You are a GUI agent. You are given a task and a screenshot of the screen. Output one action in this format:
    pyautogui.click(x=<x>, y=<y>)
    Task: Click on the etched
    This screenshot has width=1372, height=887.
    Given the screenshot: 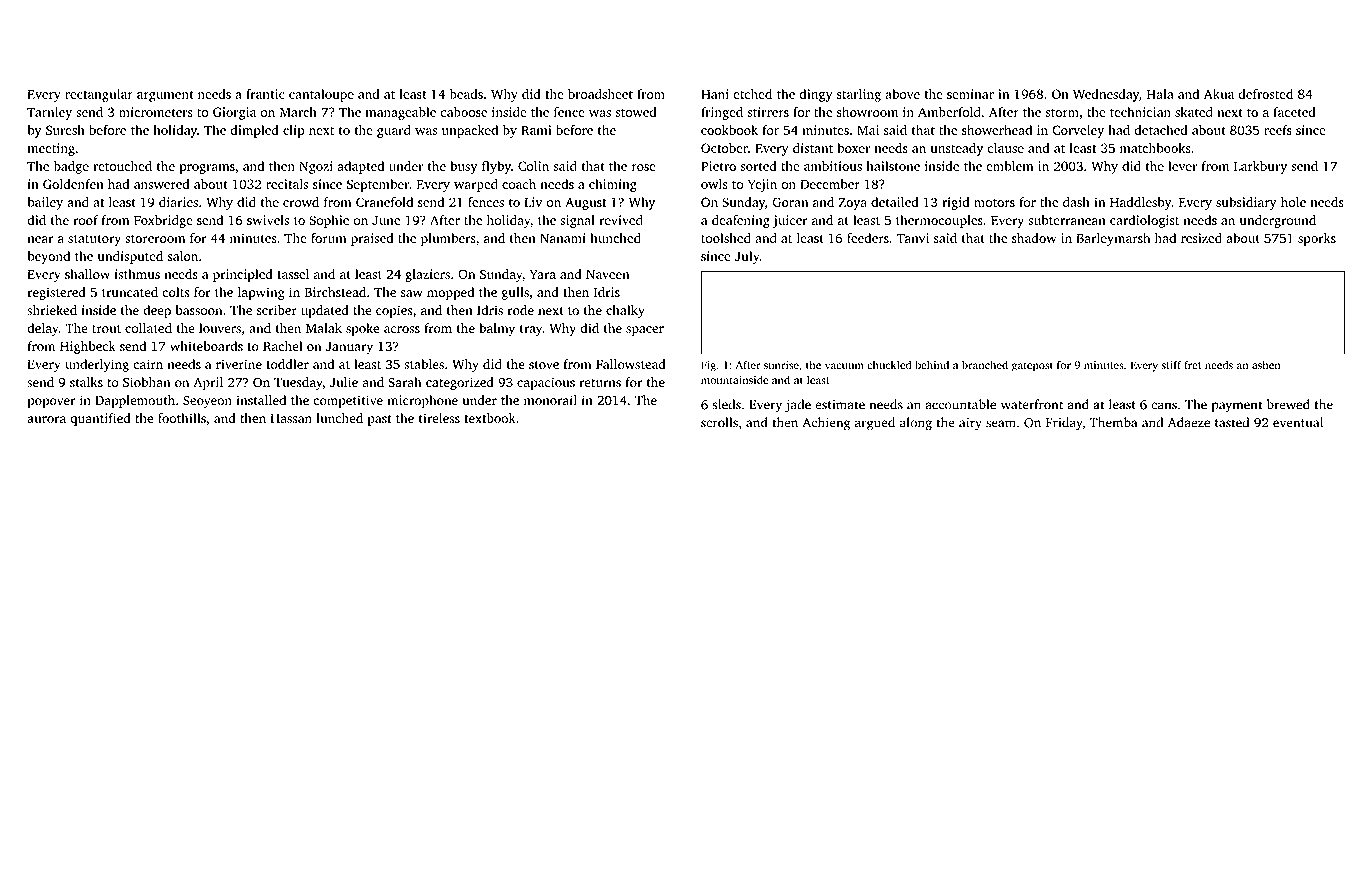 What is the action you would take?
    pyautogui.click(x=752, y=94)
